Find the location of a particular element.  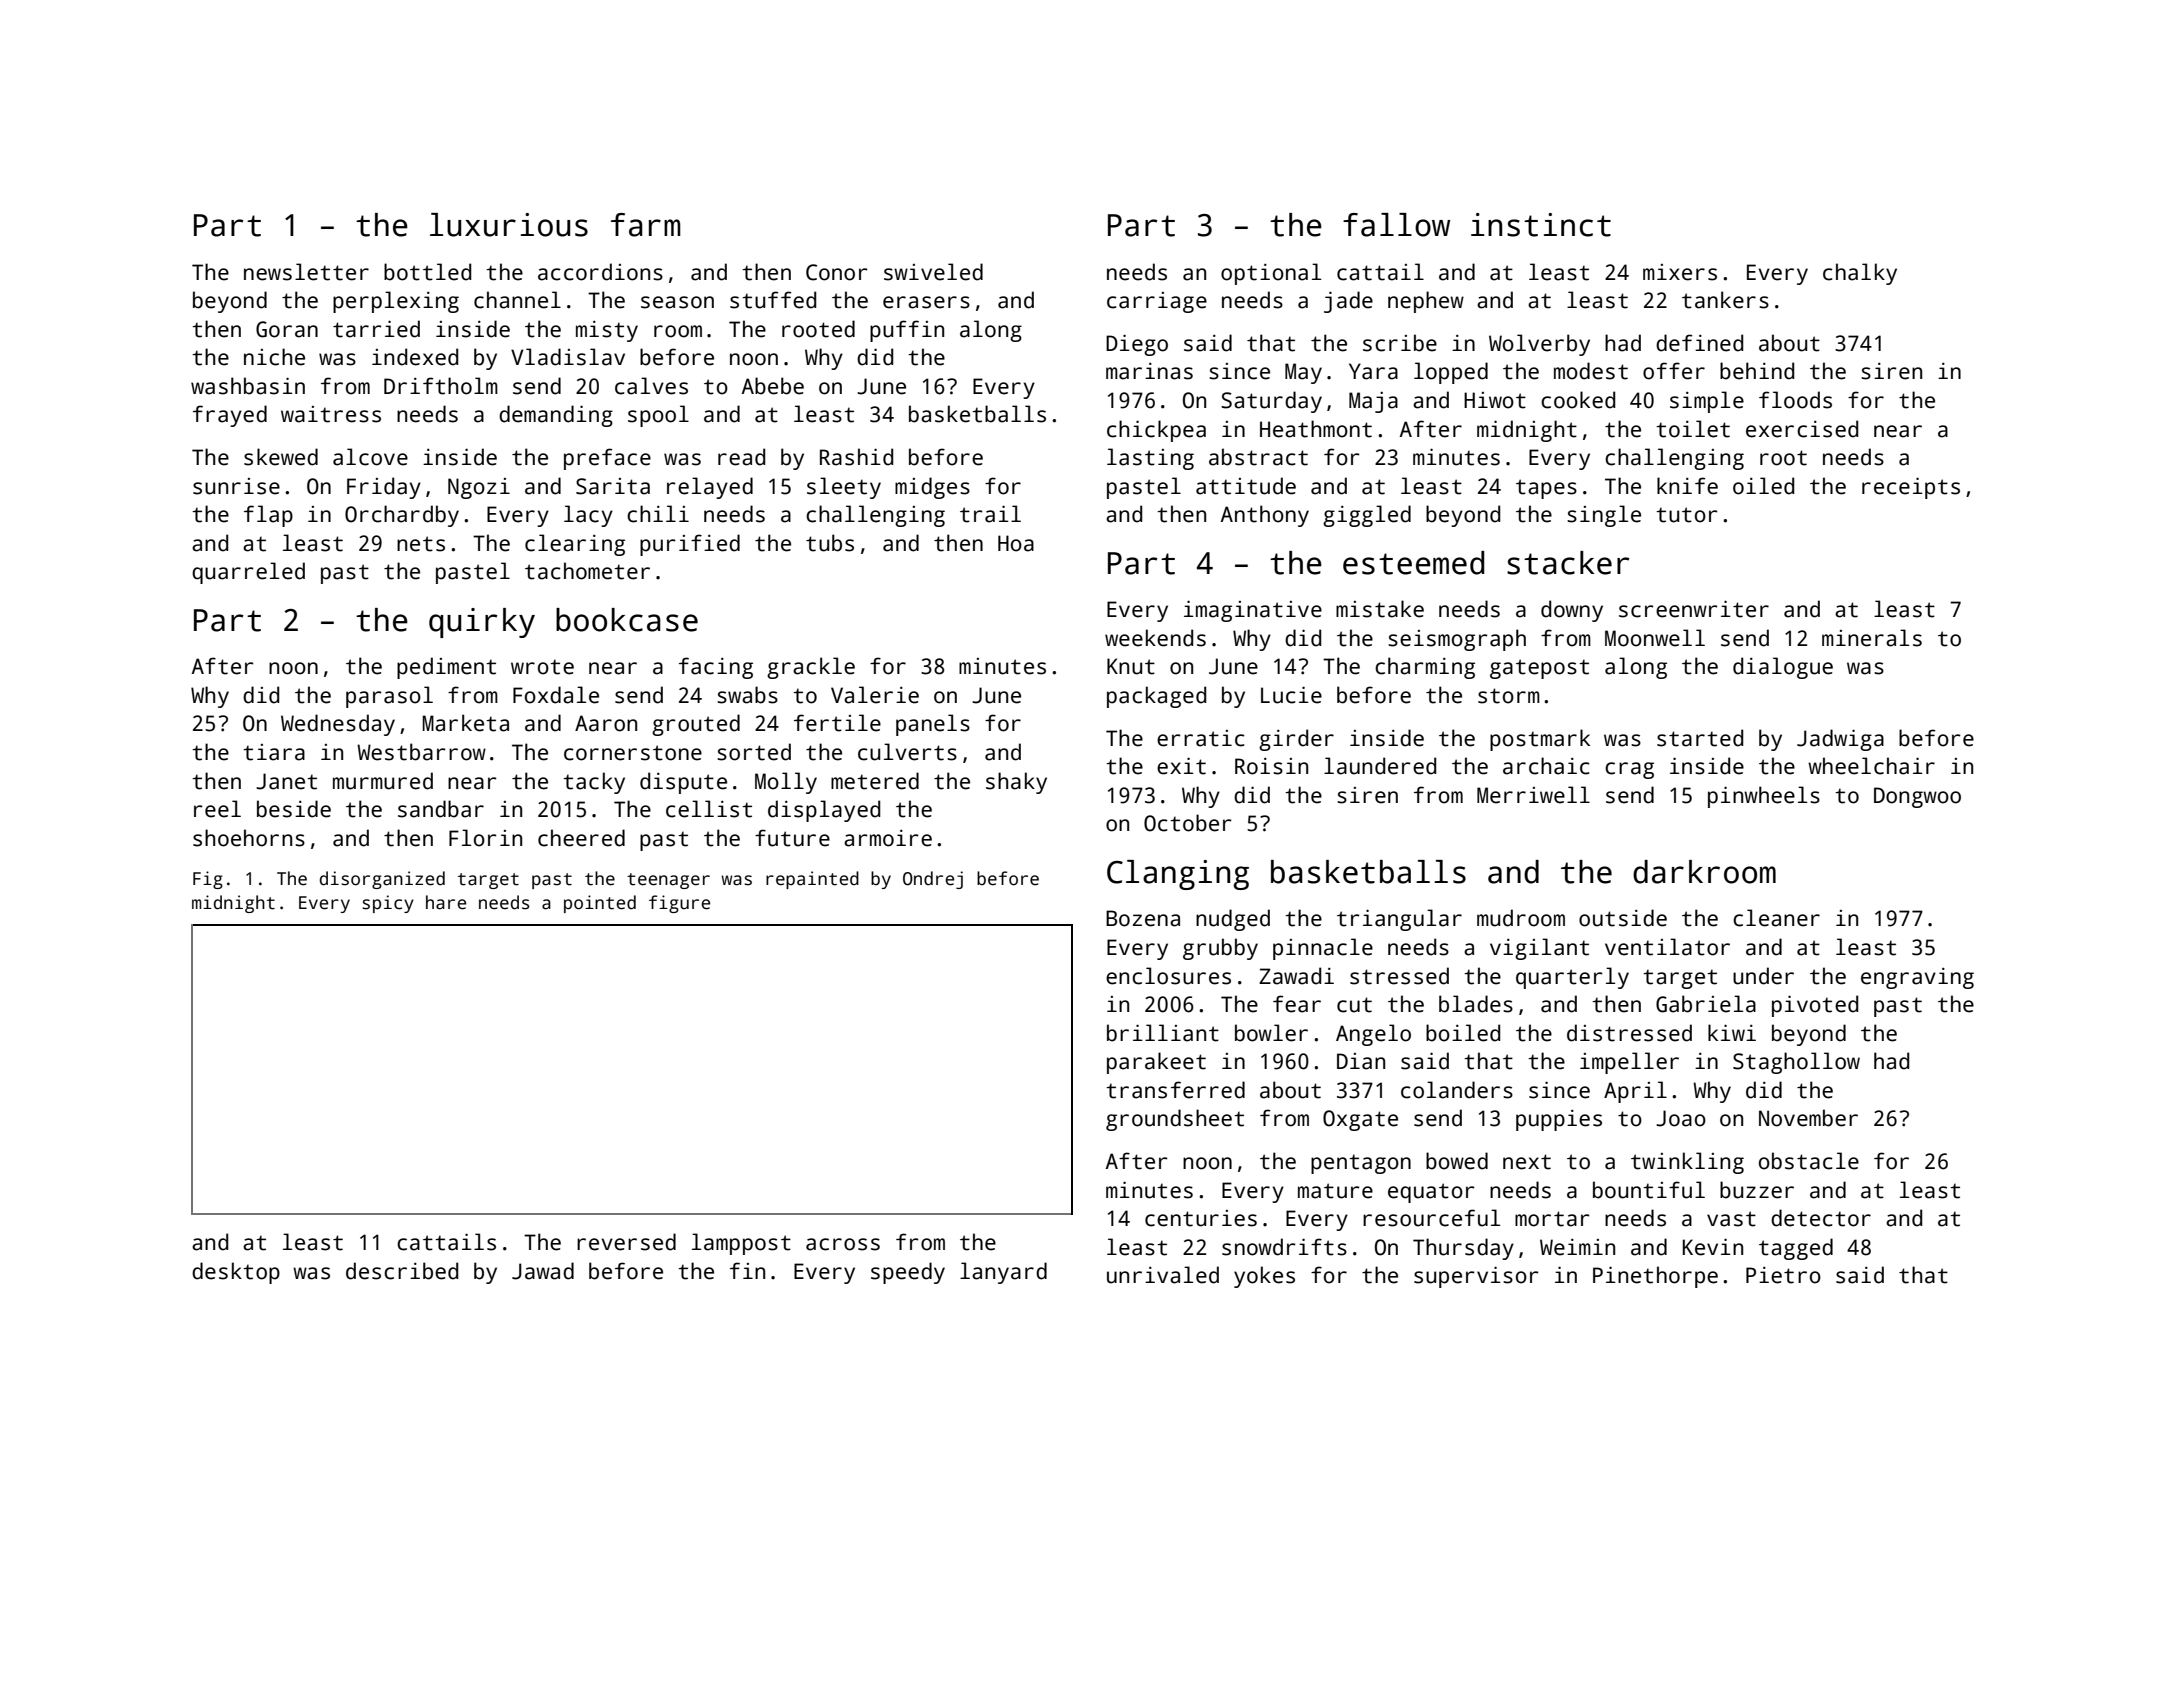

quarreled is located at coordinates (248, 573).
